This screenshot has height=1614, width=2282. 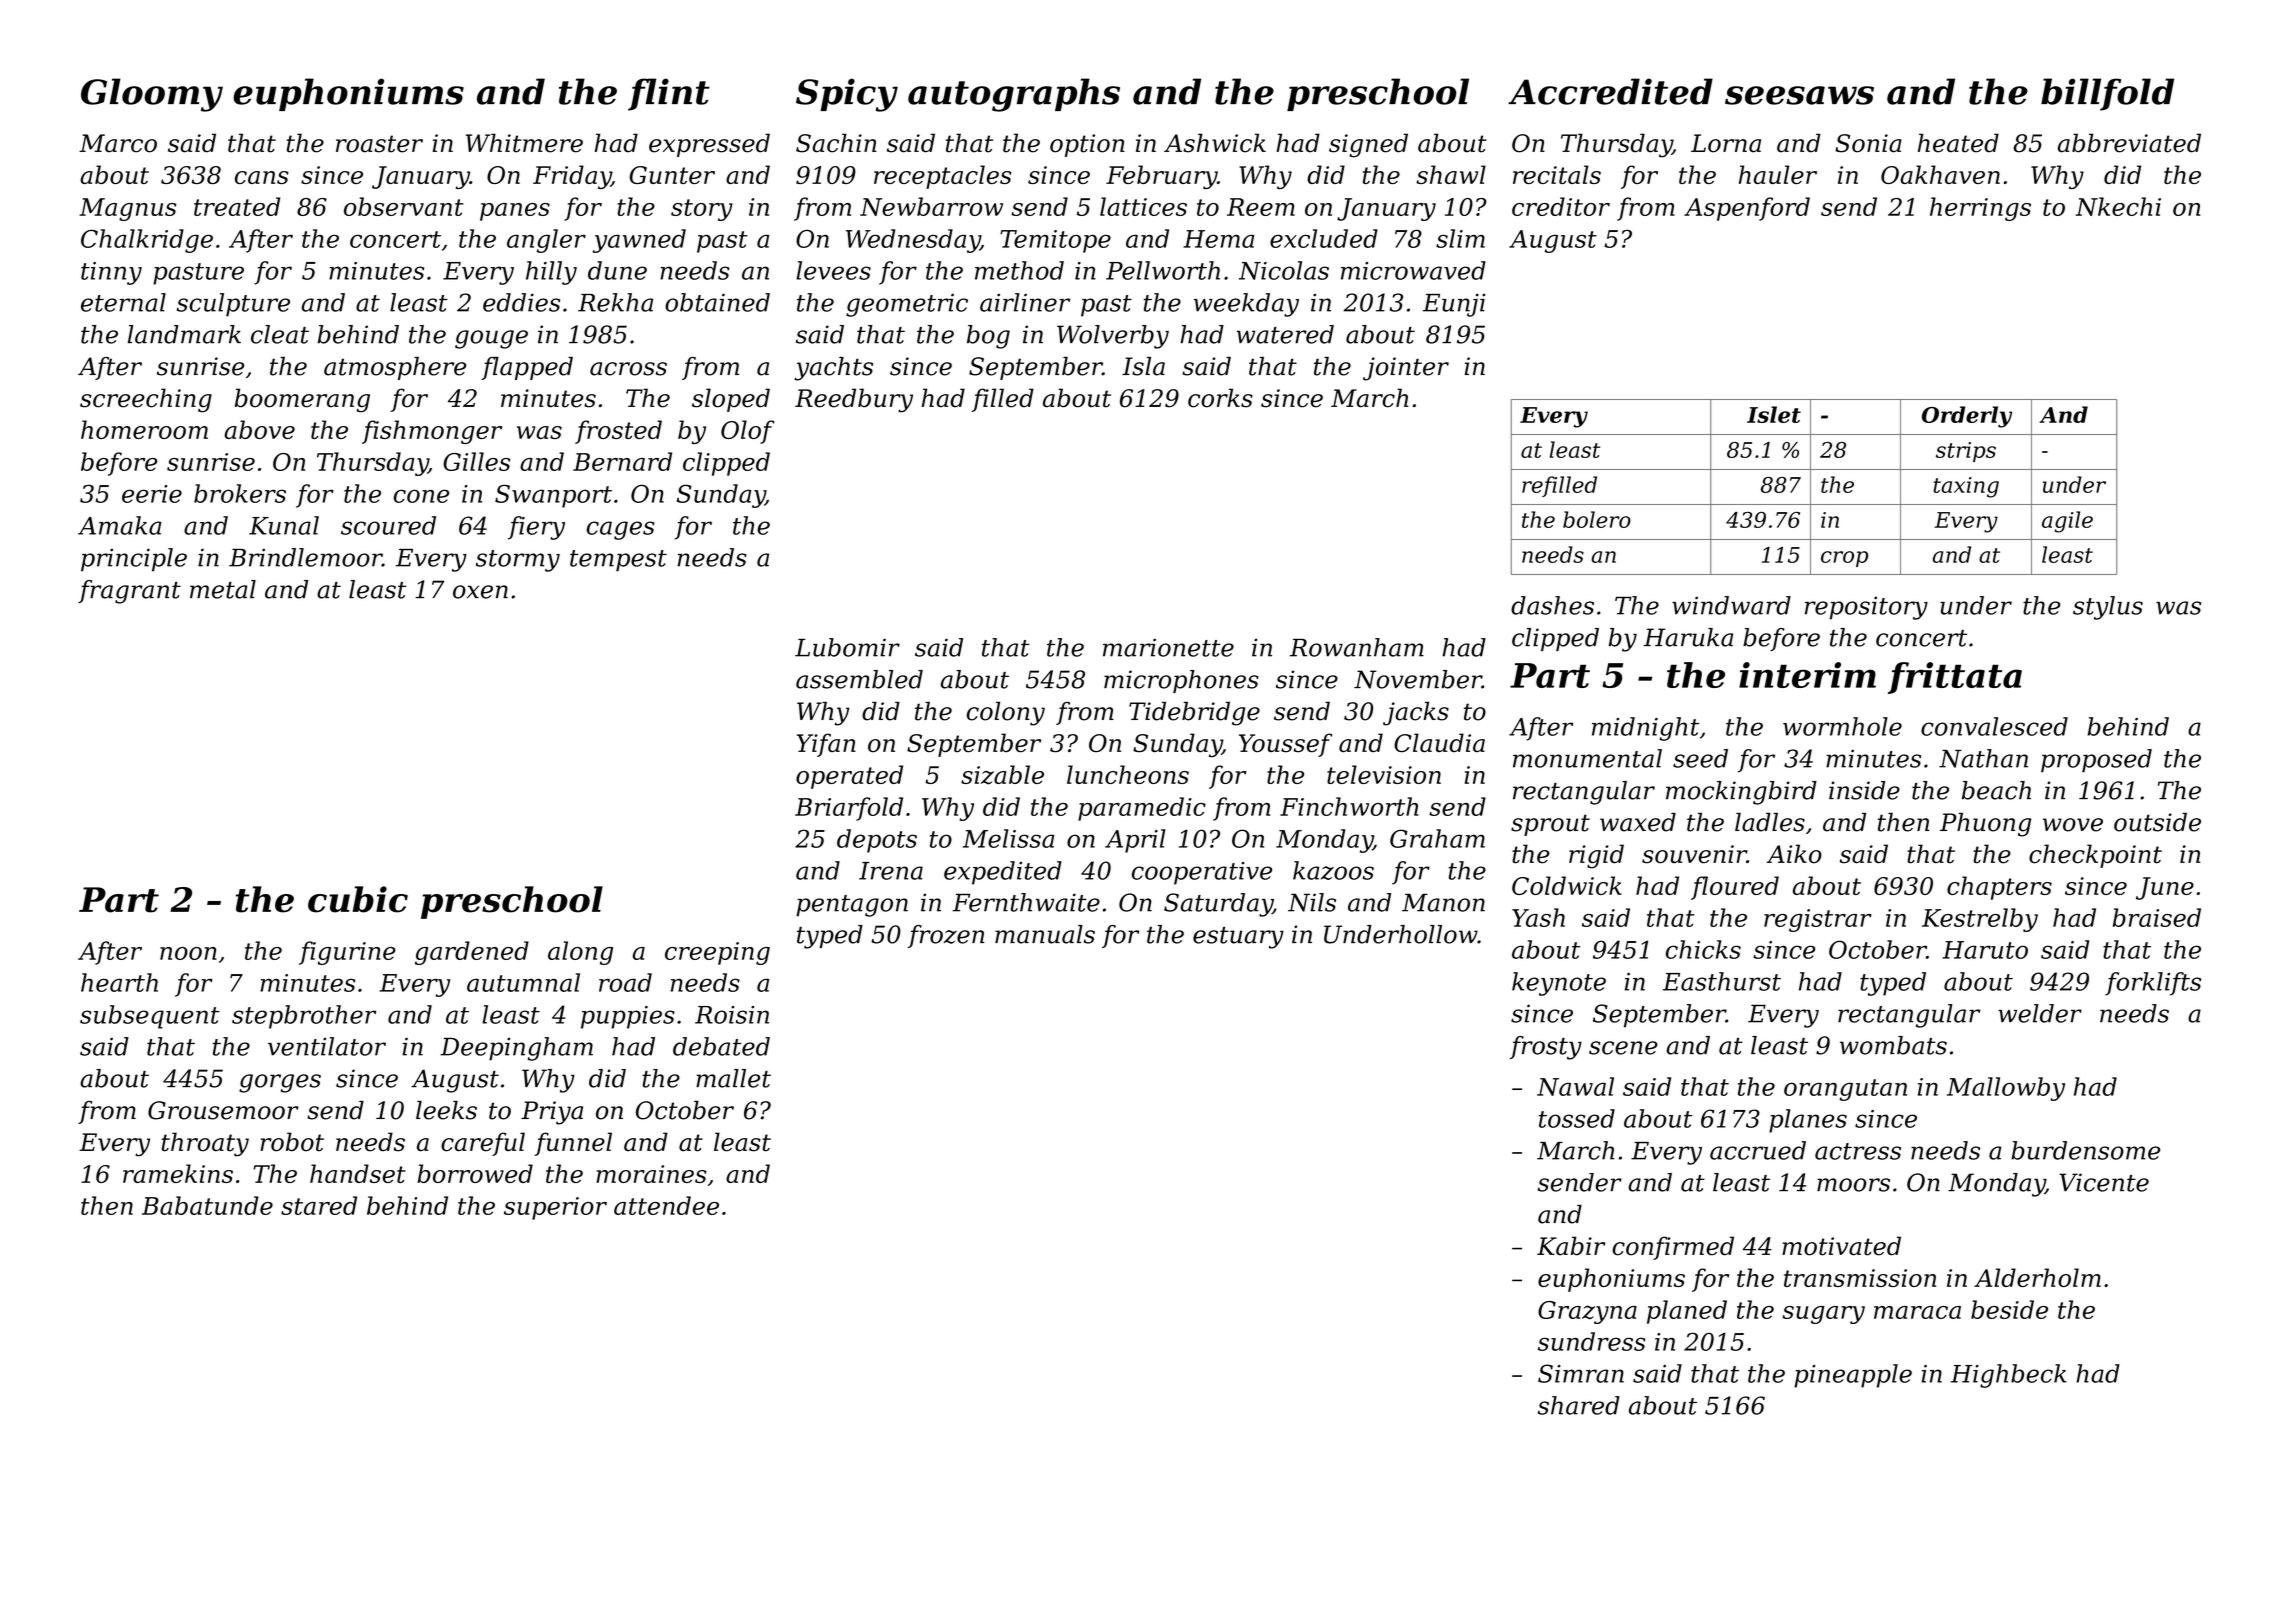 What do you see at coordinates (152, 95) in the screenshot?
I see `Gloomy` at bounding box center [152, 95].
